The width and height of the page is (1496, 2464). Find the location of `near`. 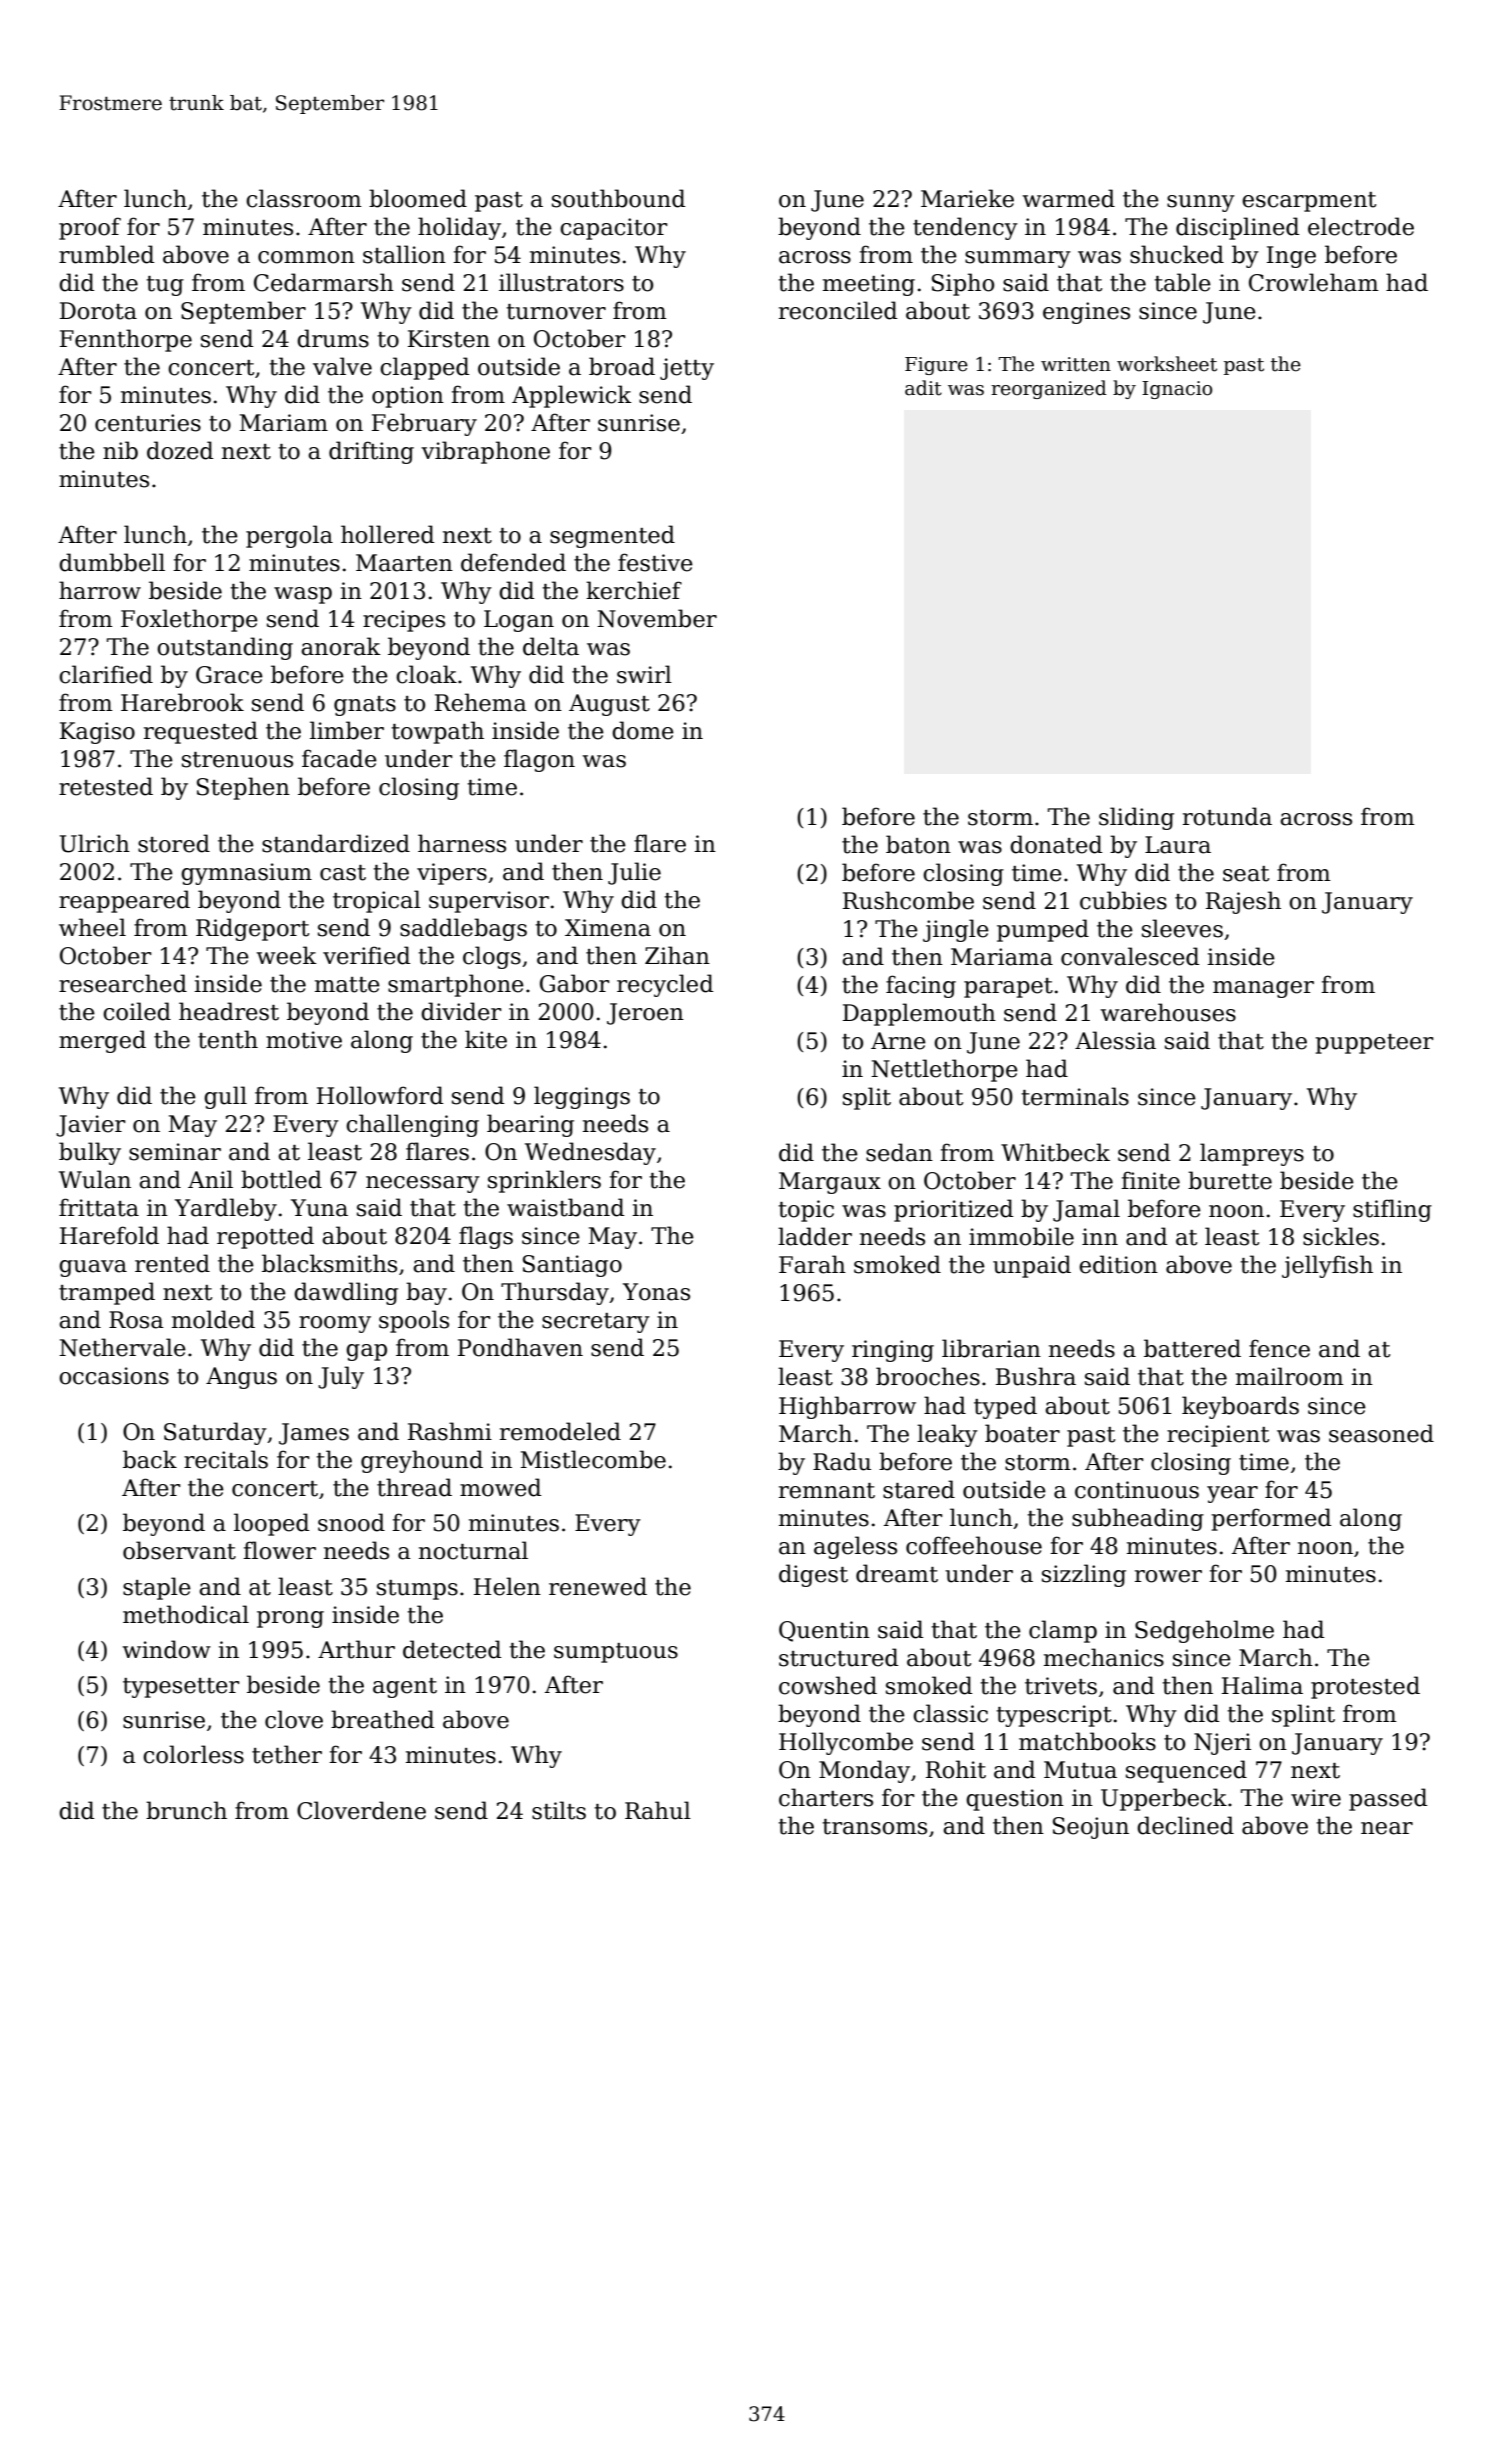

near is located at coordinates (1387, 1828).
